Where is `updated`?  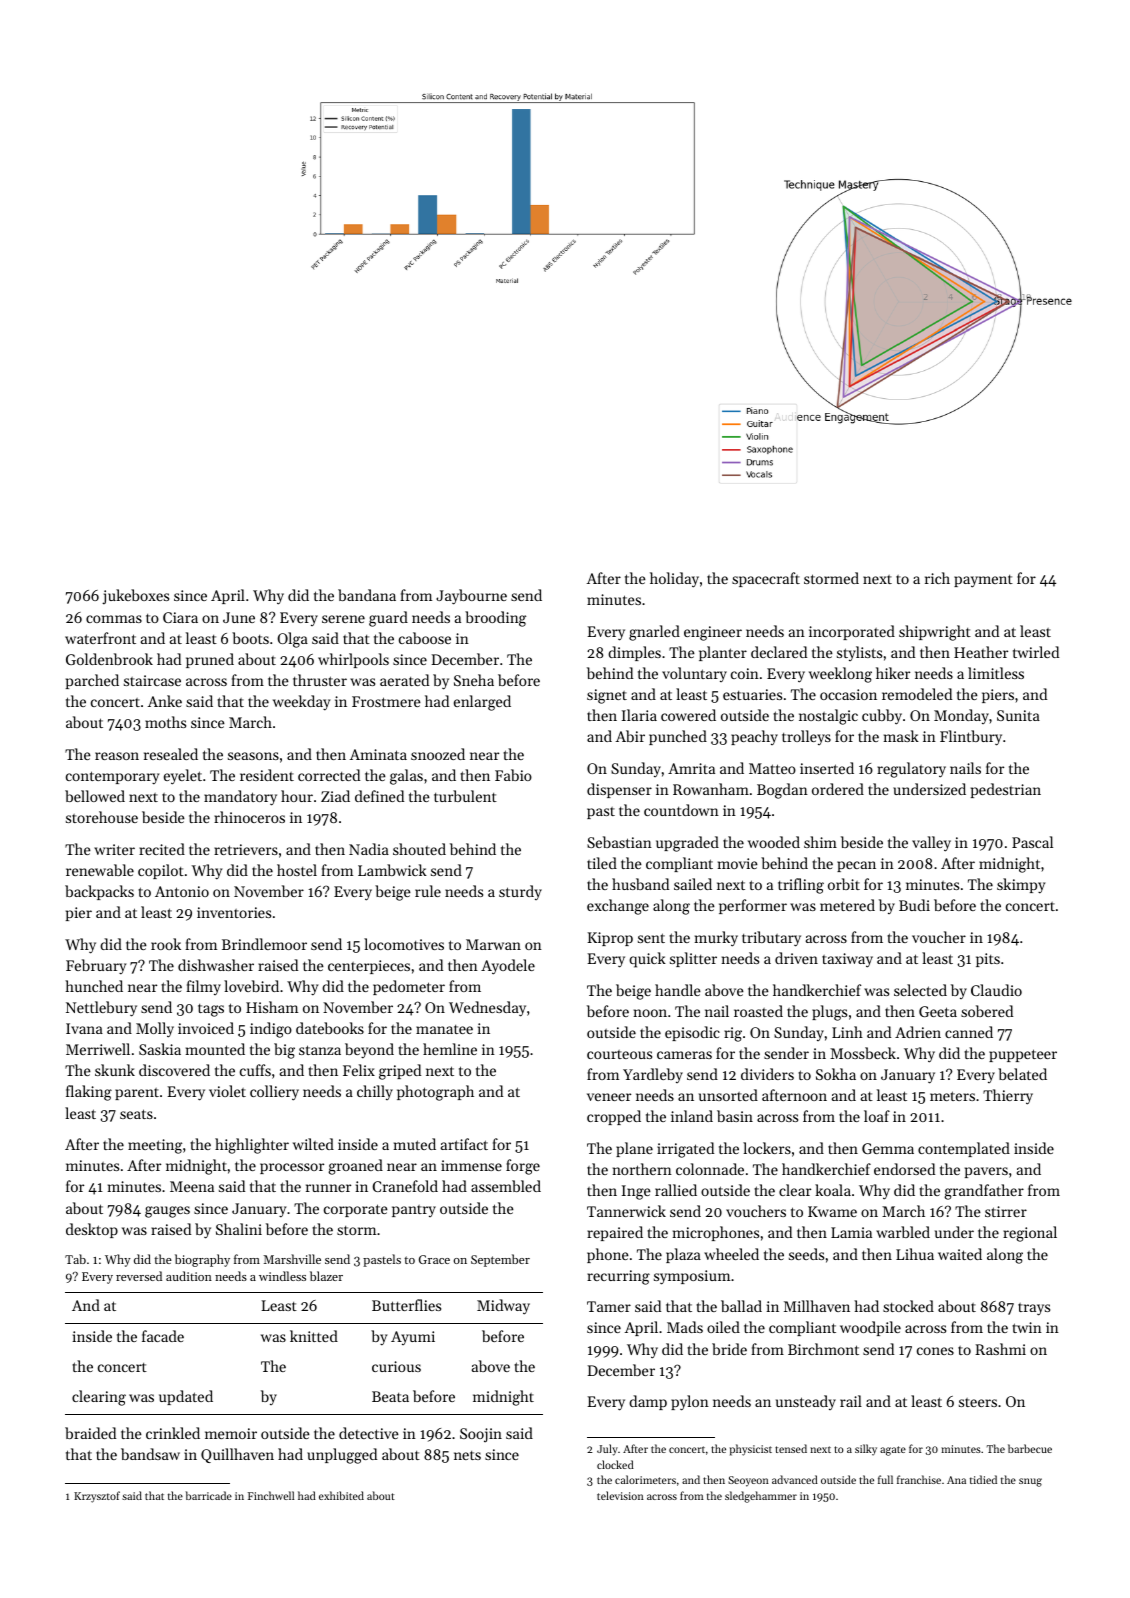 updated is located at coordinates (186, 1397).
